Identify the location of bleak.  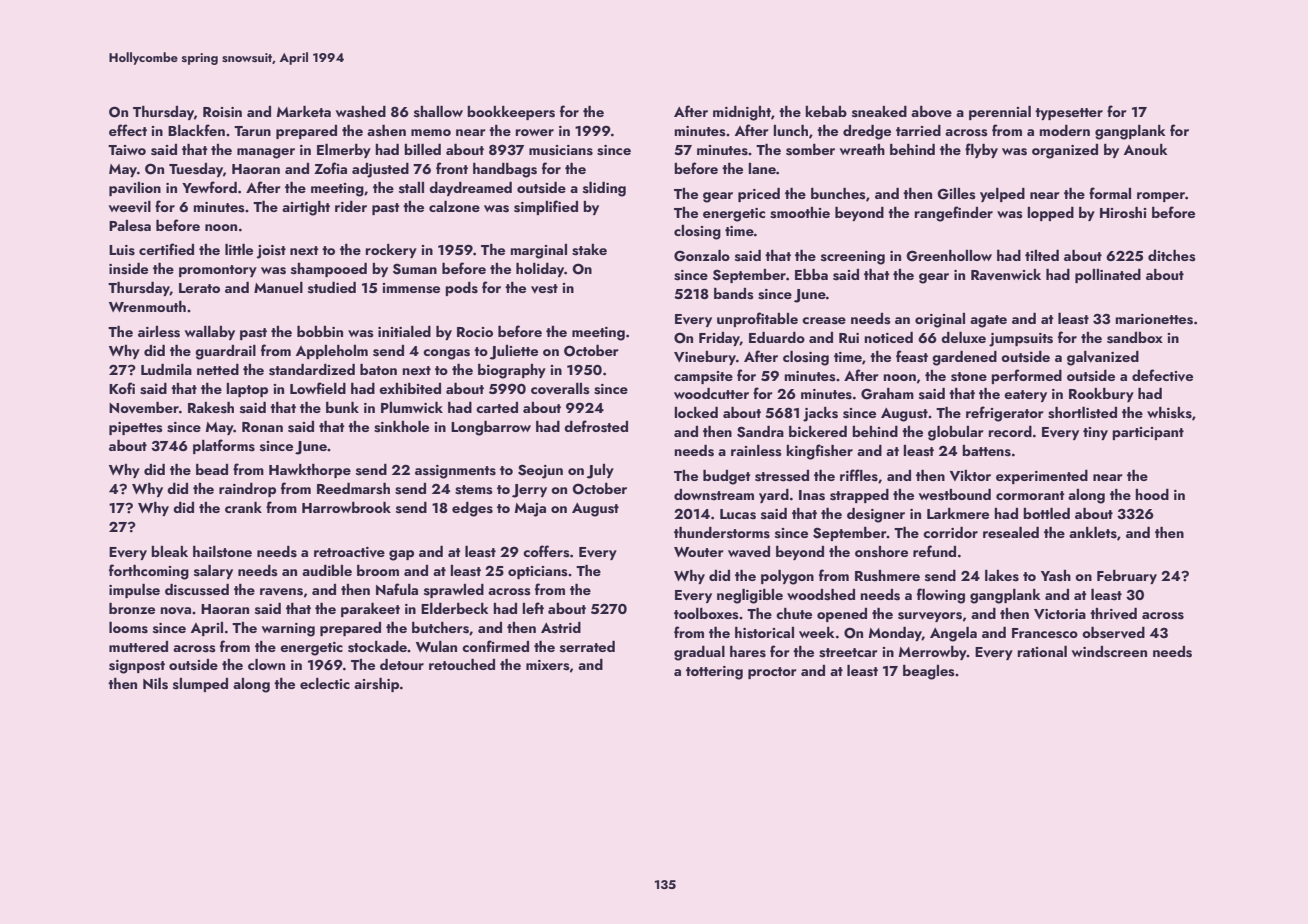
(169, 551).
